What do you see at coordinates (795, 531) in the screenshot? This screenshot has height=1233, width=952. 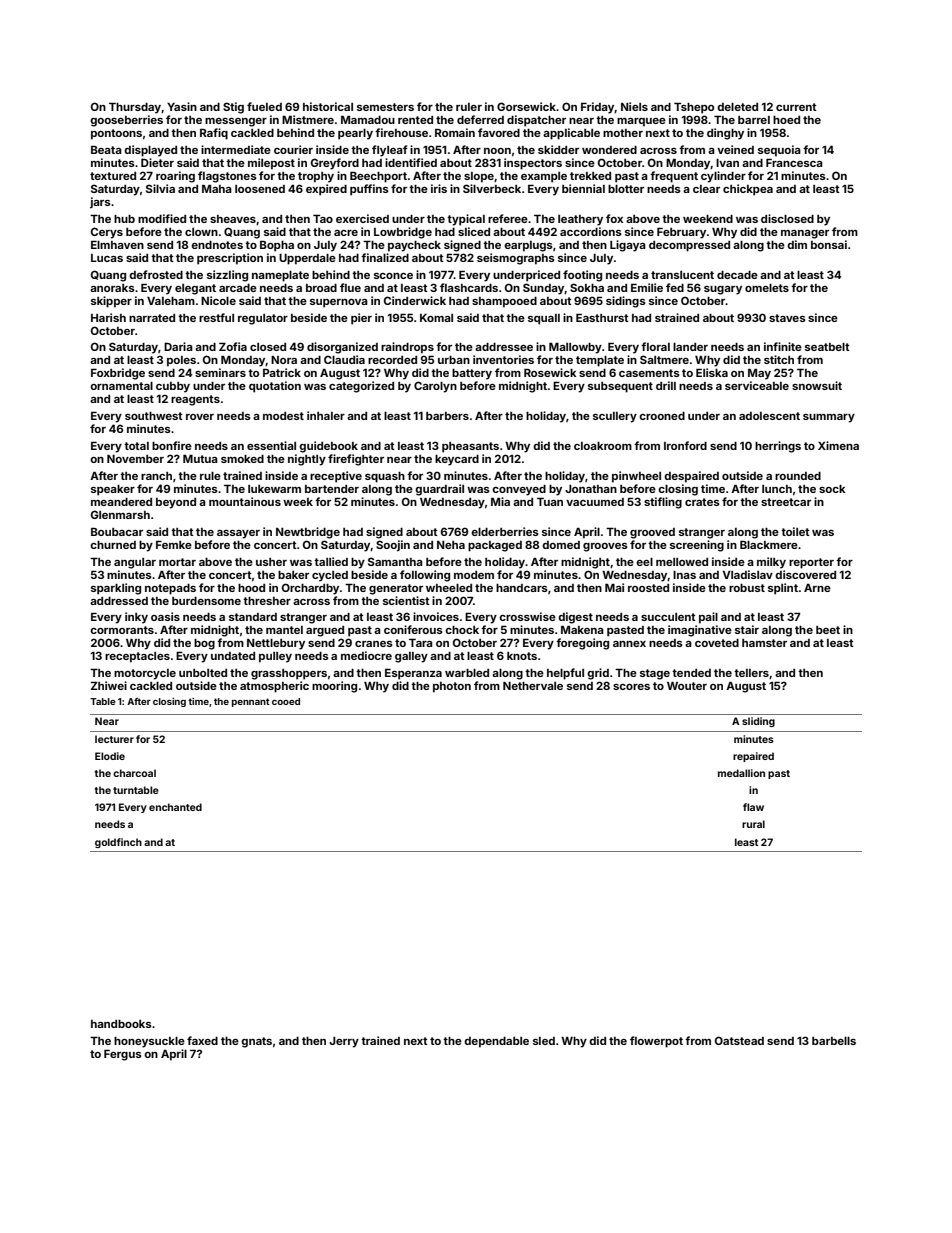 I see `toilet` at bounding box center [795, 531].
